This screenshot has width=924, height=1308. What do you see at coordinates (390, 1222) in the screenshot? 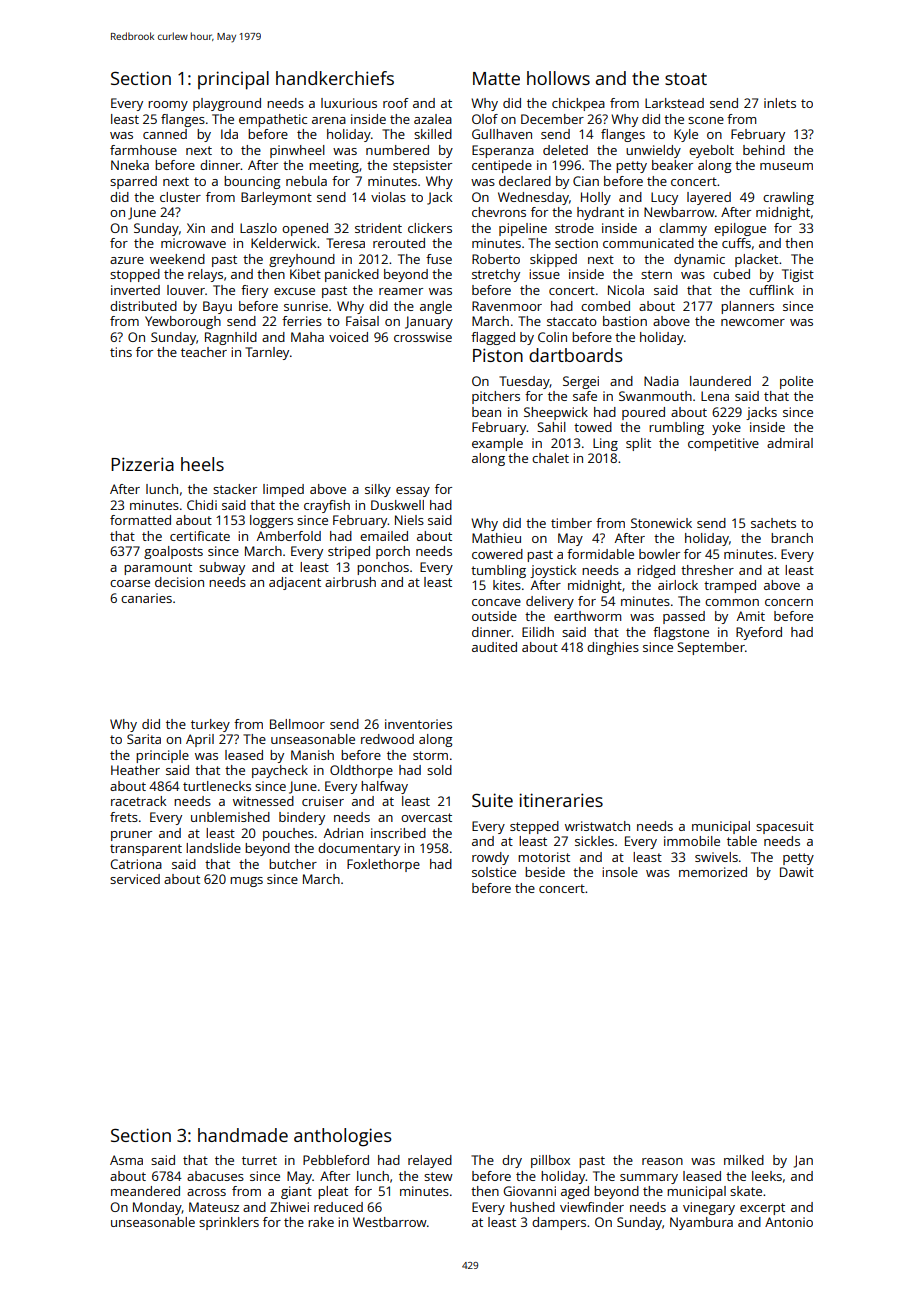
I see `Westbarrow` at bounding box center [390, 1222].
